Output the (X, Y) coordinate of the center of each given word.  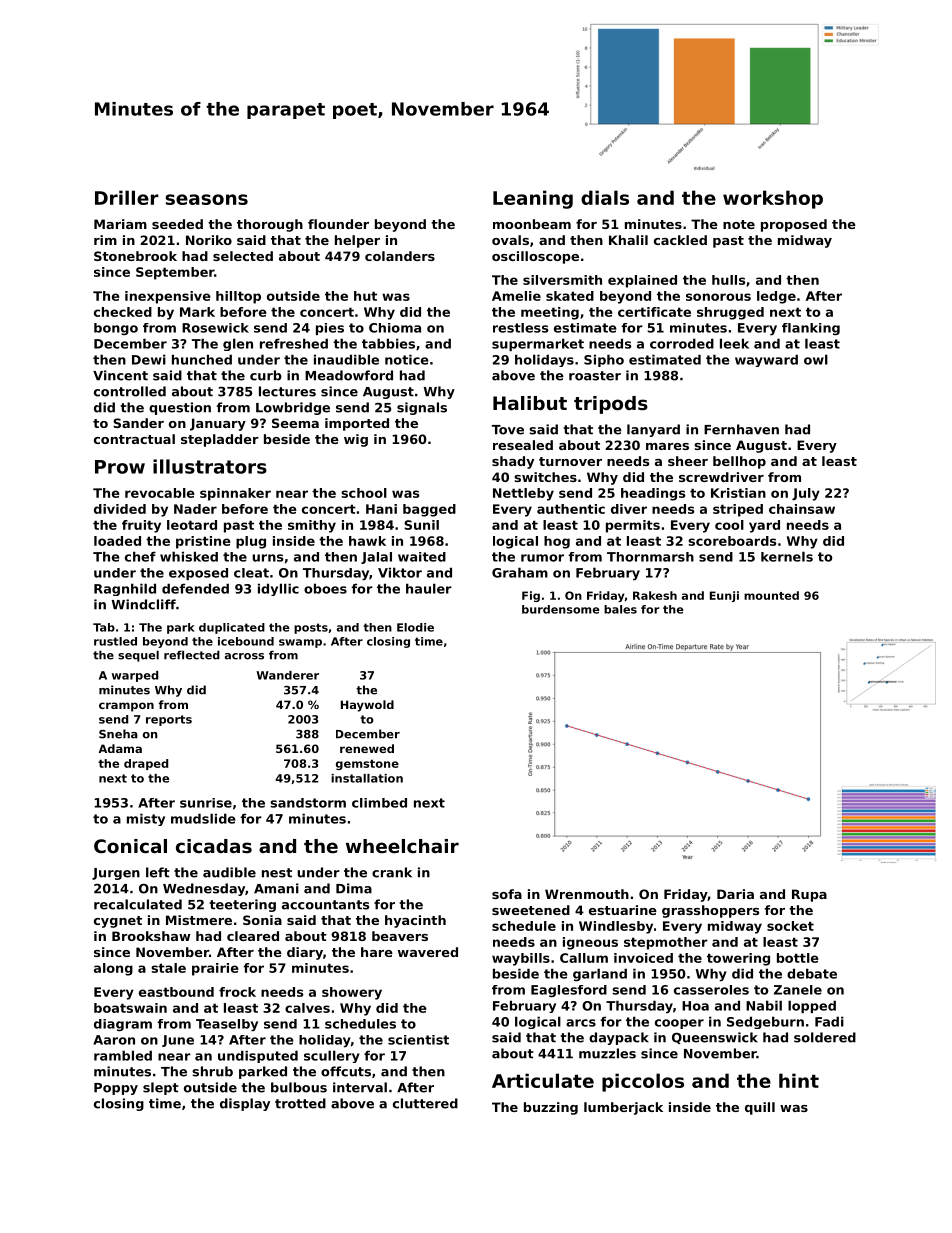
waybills (521, 959)
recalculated (138, 904)
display (245, 1104)
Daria (735, 894)
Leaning (533, 199)
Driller (127, 197)
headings (653, 494)
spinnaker (235, 494)
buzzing (551, 1108)
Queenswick (715, 1038)
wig (356, 440)
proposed (794, 225)
